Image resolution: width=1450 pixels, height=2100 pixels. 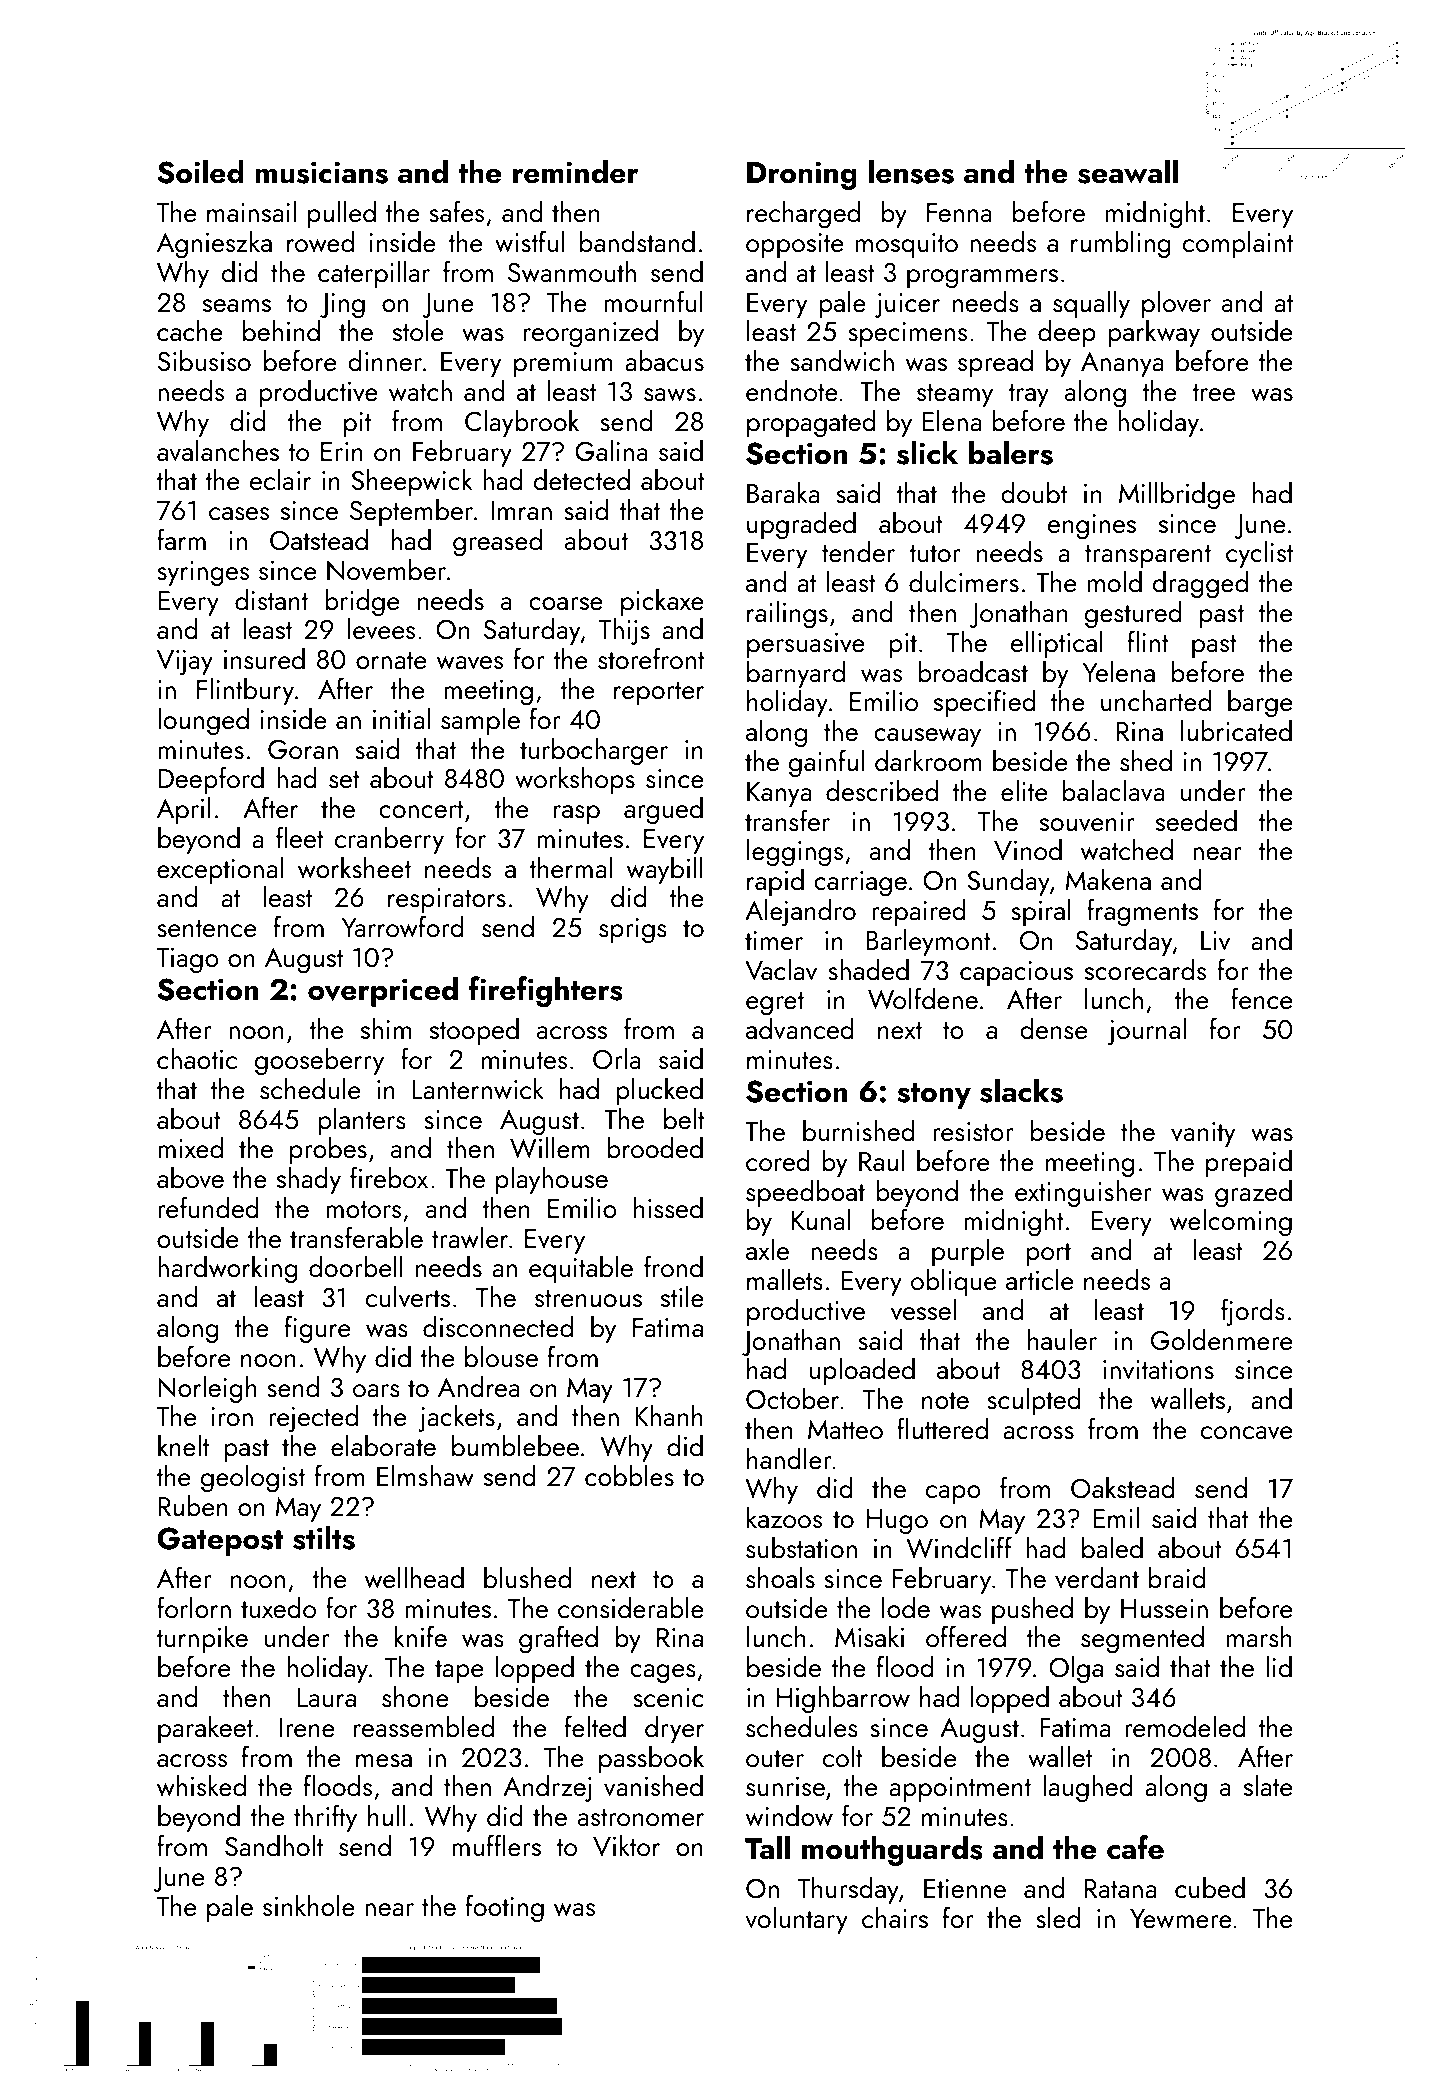 What do you see at coordinates (653, 301) in the image?
I see `mournful` at bounding box center [653, 301].
